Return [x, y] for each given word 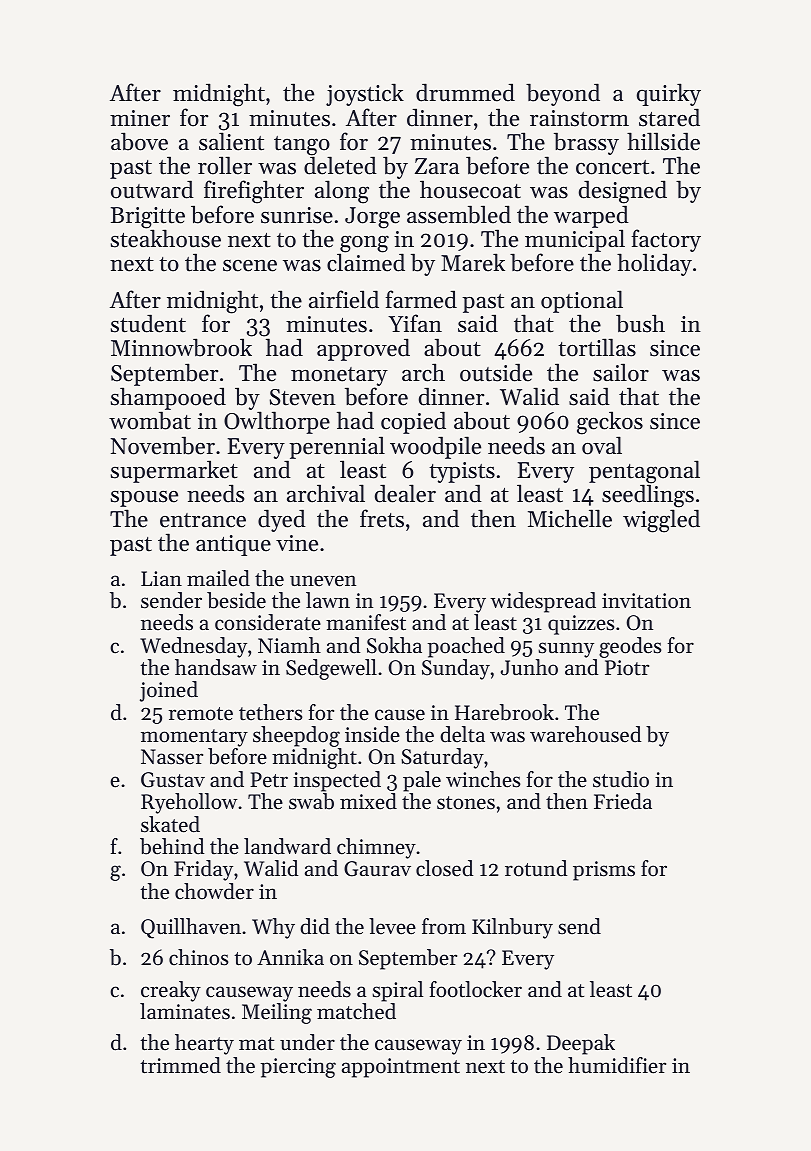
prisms [604, 871]
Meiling [277, 1013]
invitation [646, 601]
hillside [663, 141]
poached [466, 647]
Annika [290, 957]
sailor [621, 372]
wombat [150, 420]
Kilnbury [512, 928]
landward [287, 846]
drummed [465, 92]
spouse [144, 499]
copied [413, 422]
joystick [365, 94]
